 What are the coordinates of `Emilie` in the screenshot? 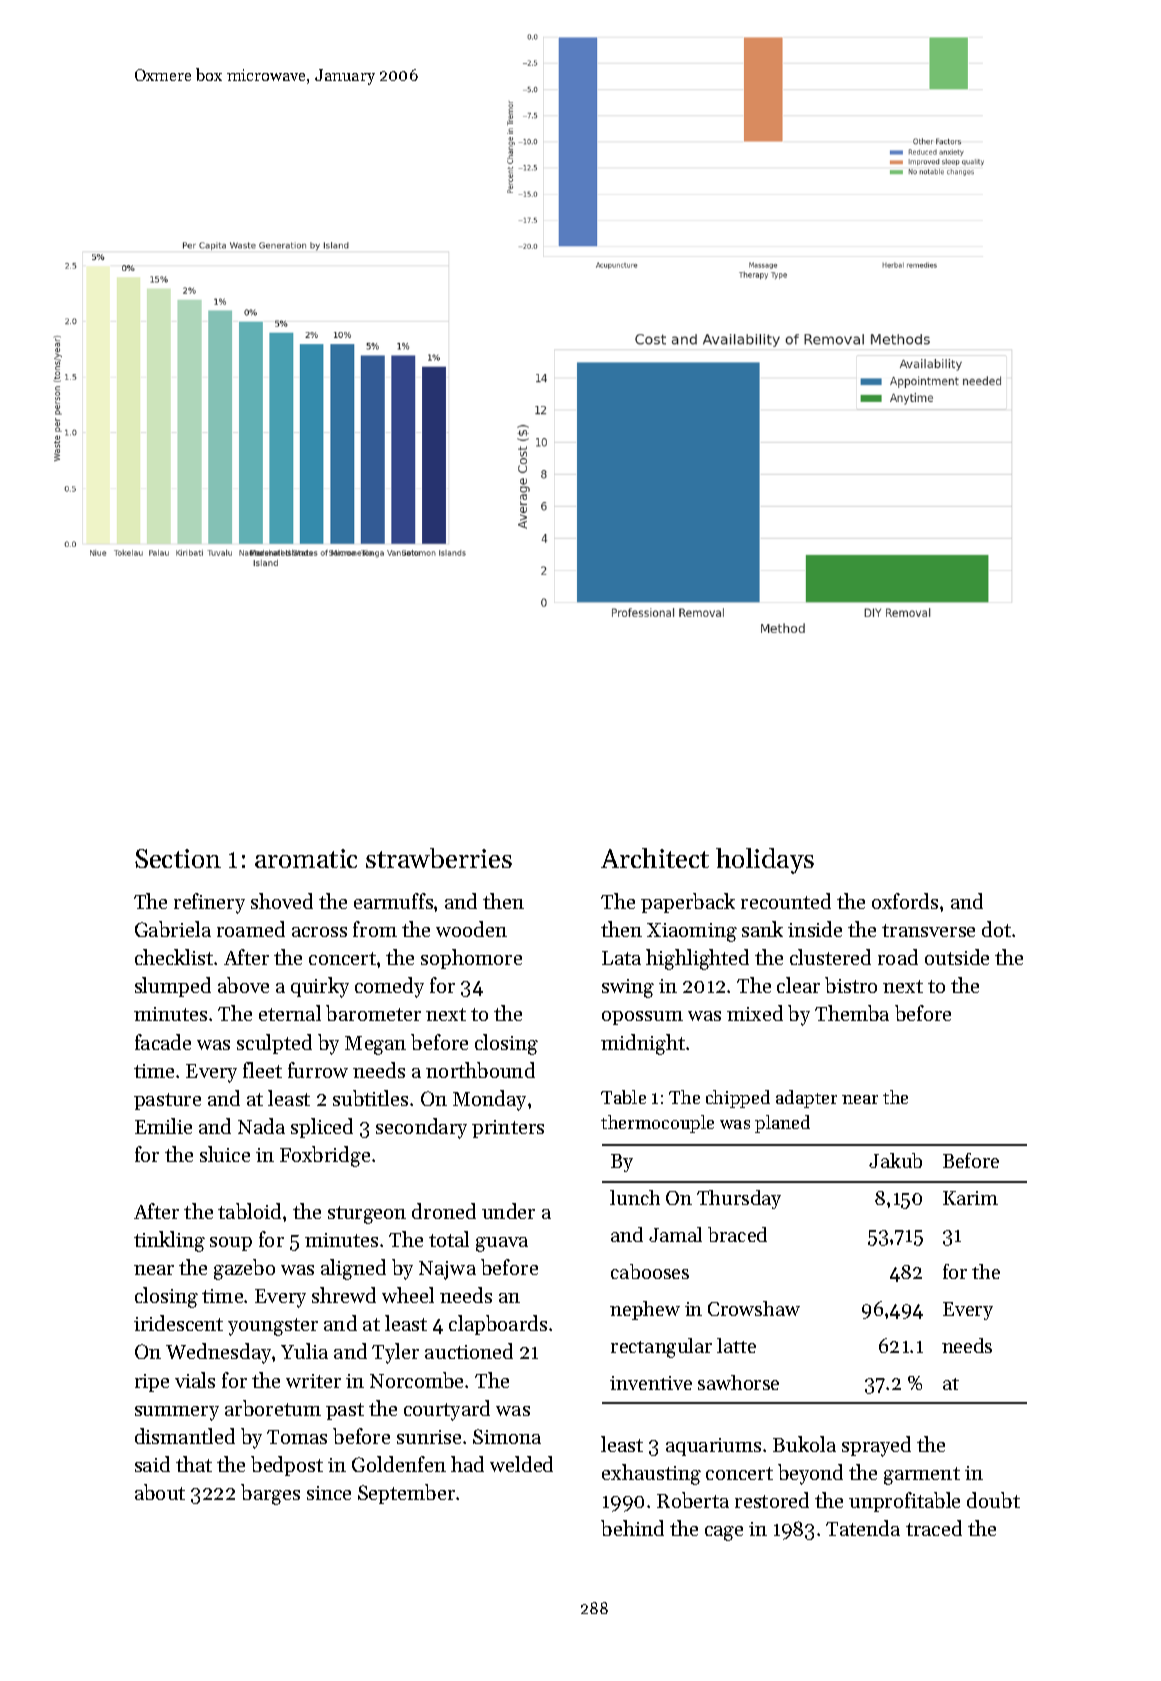 It's located at (163, 1126).
